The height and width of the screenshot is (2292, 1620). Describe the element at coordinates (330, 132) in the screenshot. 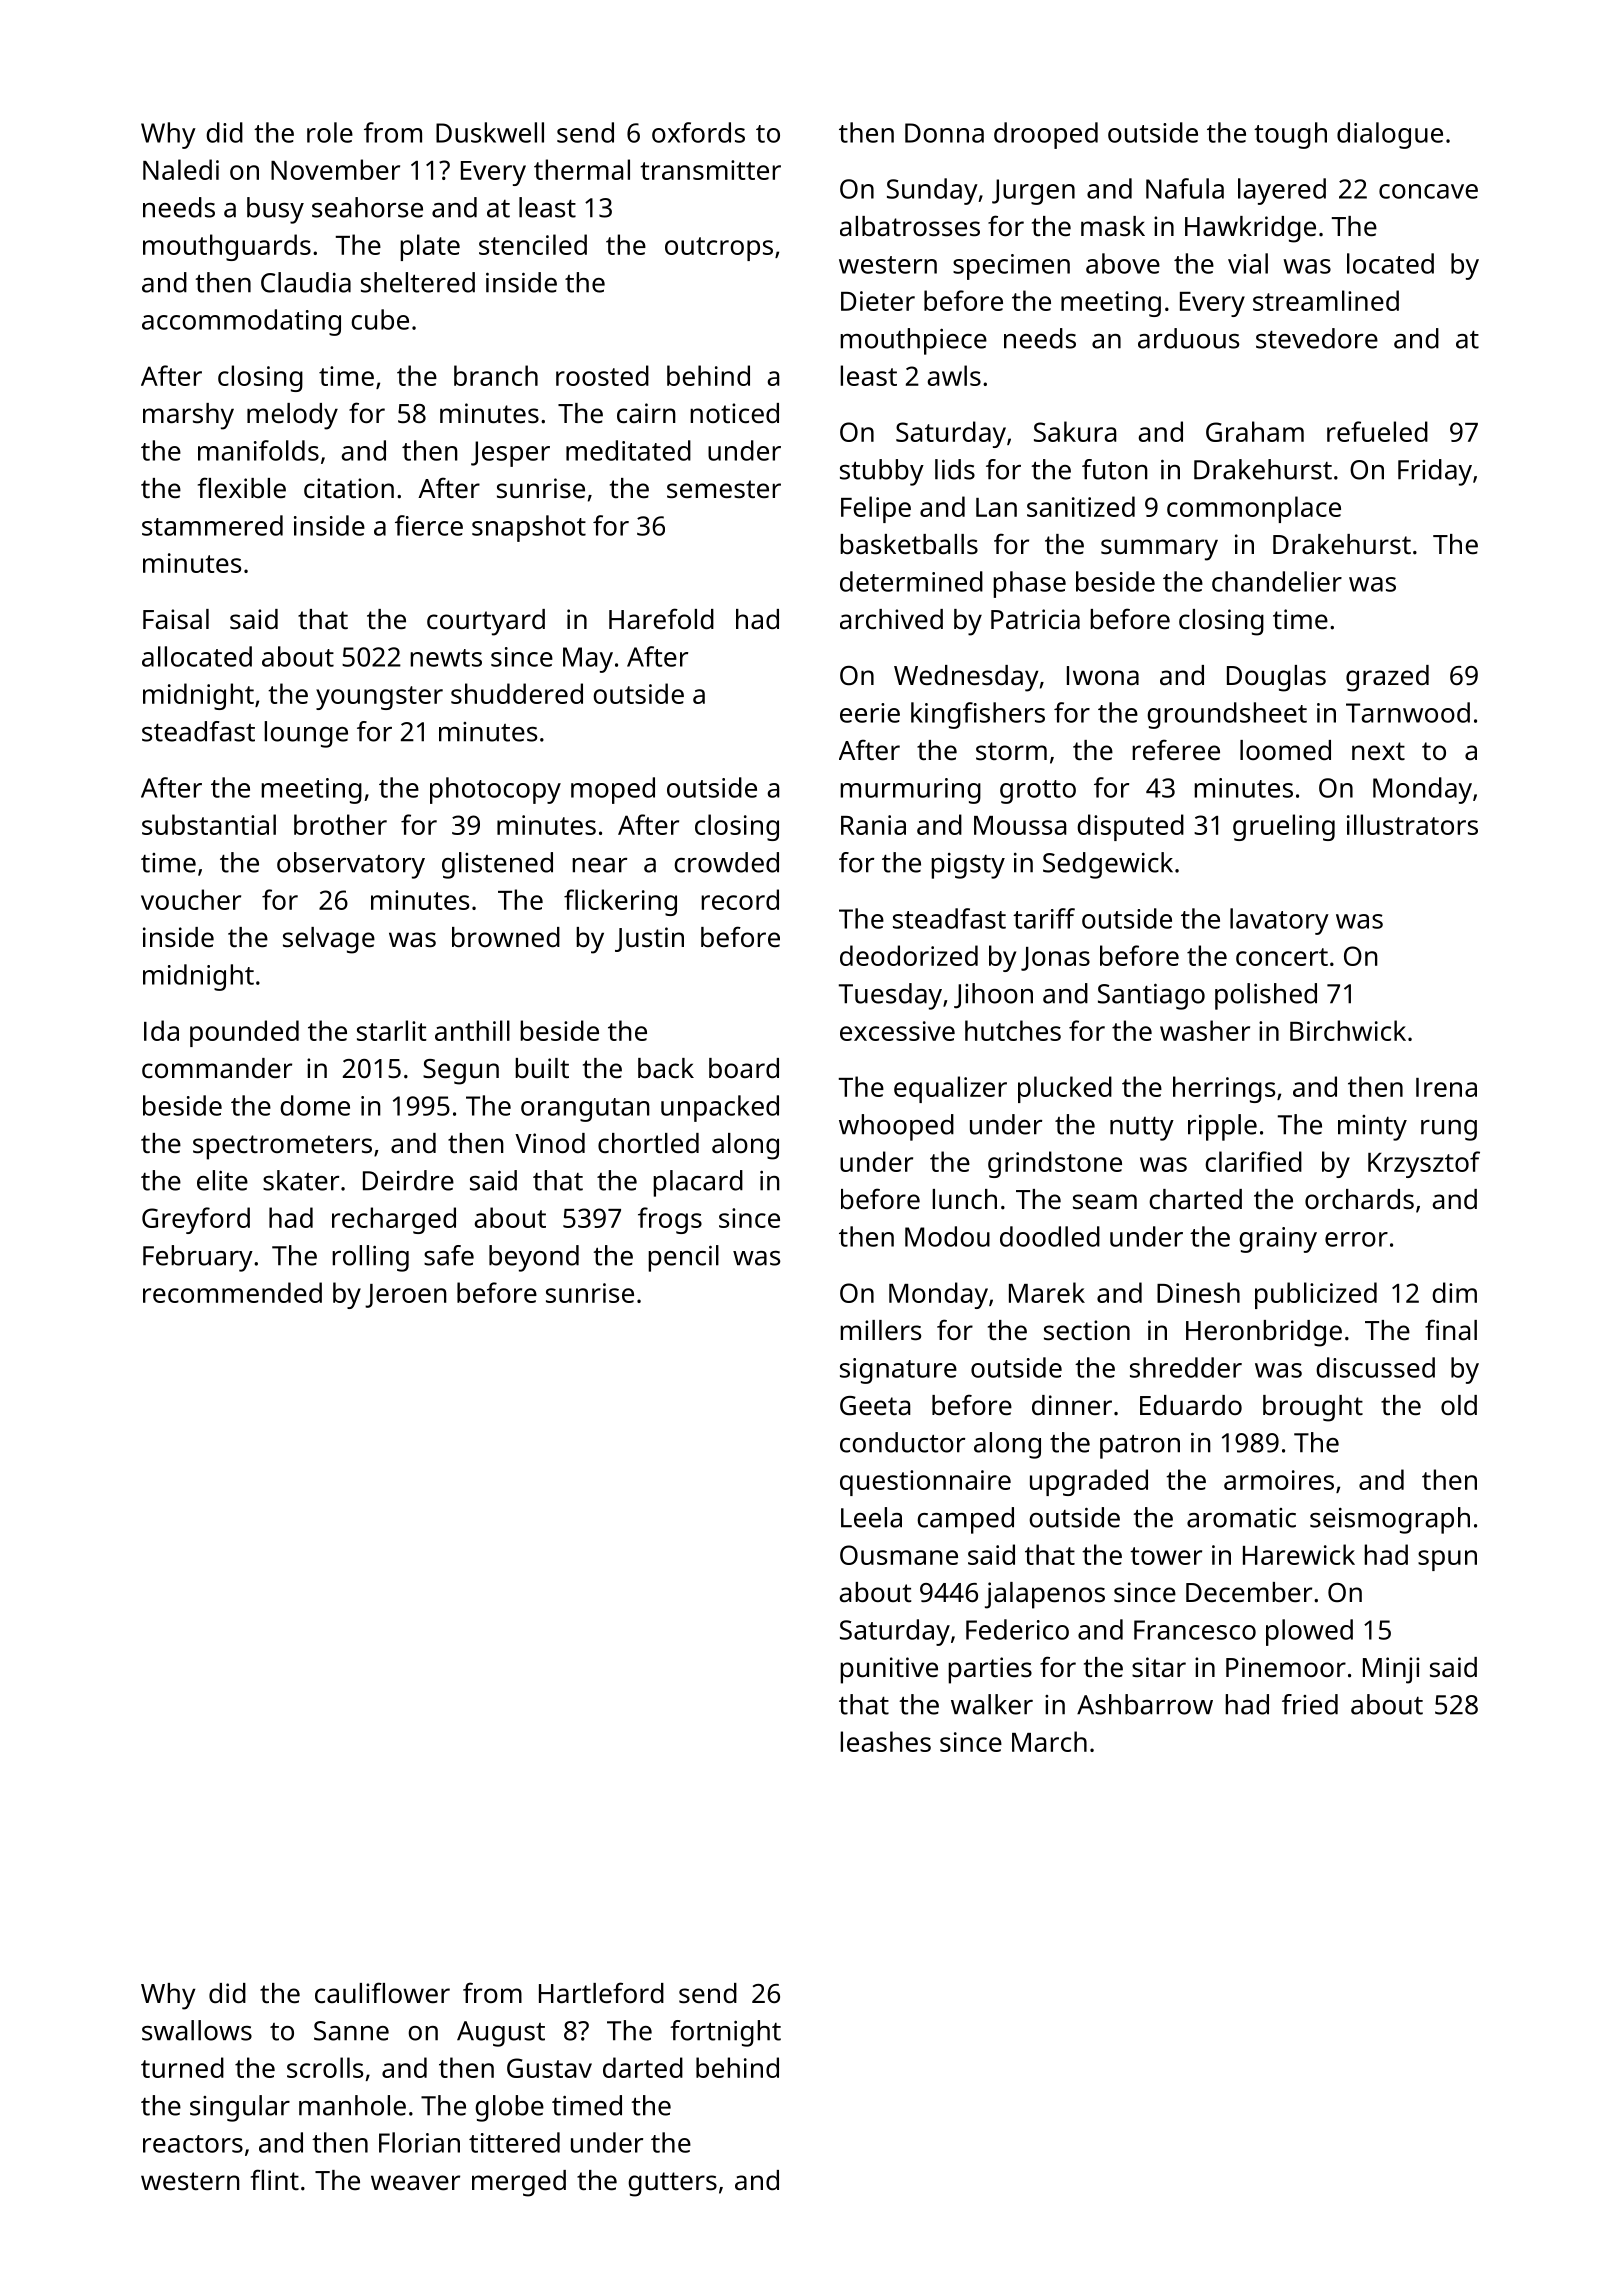

I see `role` at that location.
